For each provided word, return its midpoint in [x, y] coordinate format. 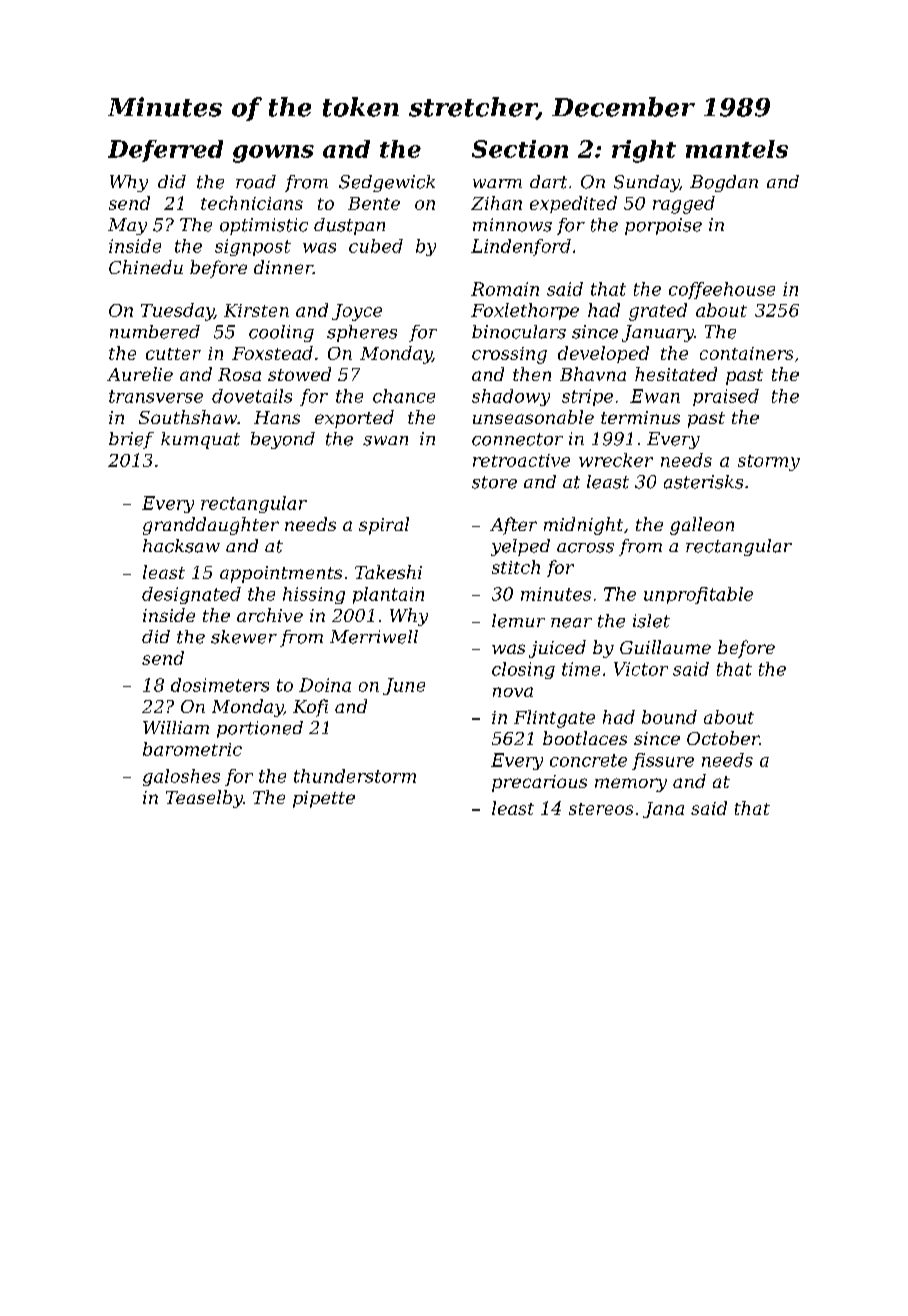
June [404, 686]
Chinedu [146, 267]
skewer [244, 637]
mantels [737, 149]
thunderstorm [355, 776]
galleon [702, 526]
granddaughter [211, 526]
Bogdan [724, 183]
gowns [273, 154]
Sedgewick [387, 183]
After [513, 526]
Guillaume [665, 647]
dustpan [349, 226]
